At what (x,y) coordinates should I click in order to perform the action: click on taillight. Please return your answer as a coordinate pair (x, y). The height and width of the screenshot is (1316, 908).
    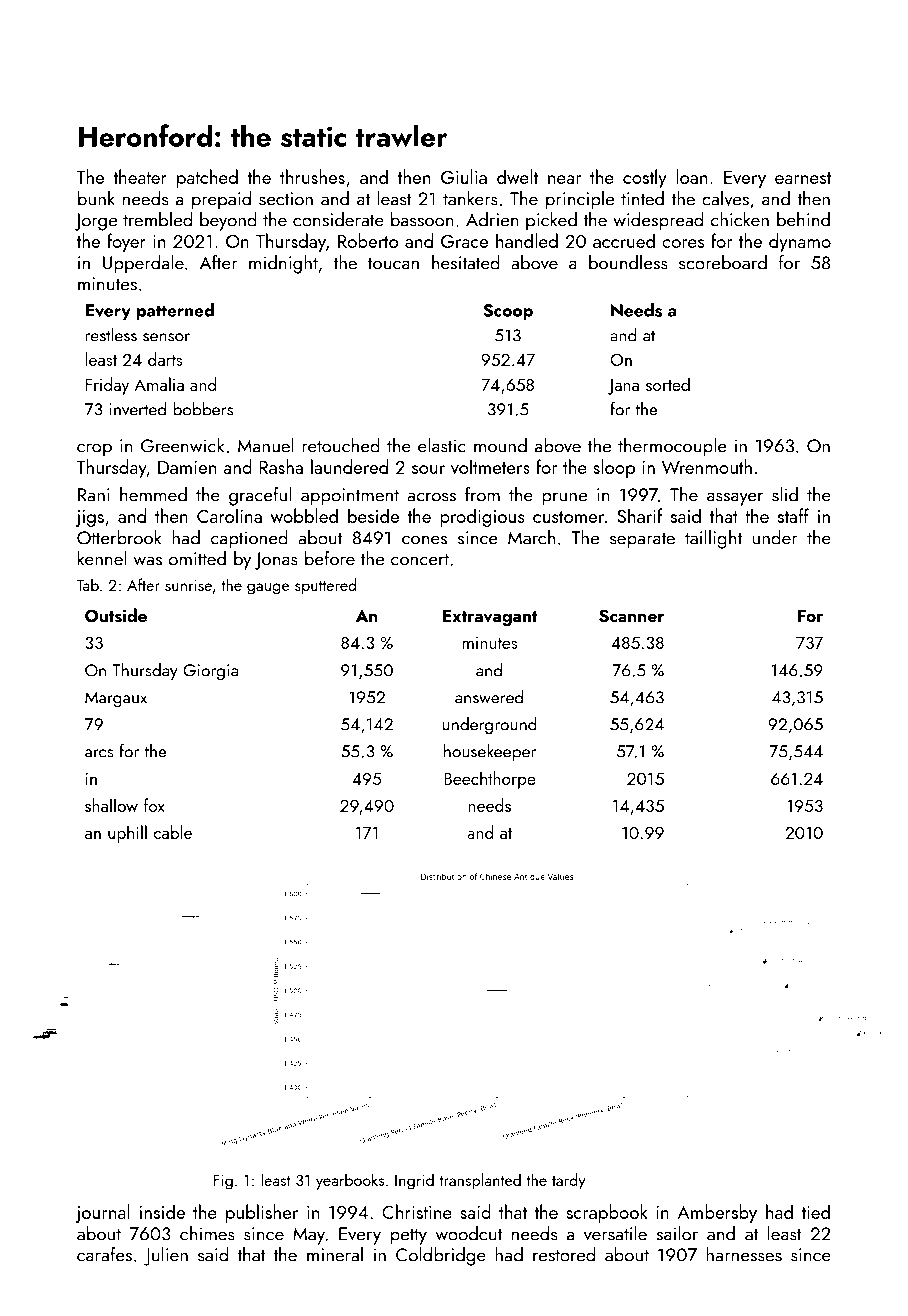
    Looking at the image, I should click on (713, 539).
